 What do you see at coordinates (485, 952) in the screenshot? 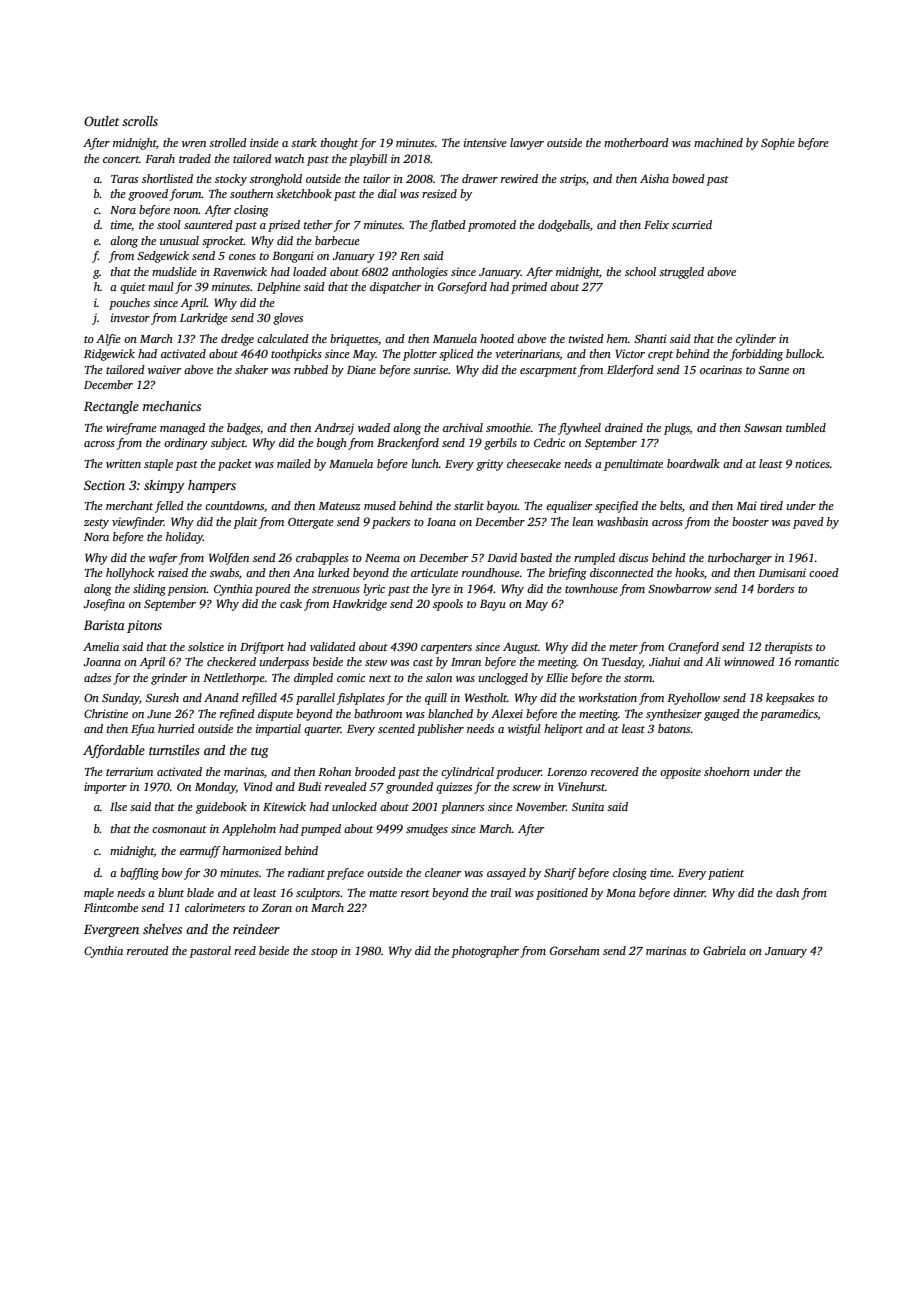
I see `photographer` at bounding box center [485, 952].
